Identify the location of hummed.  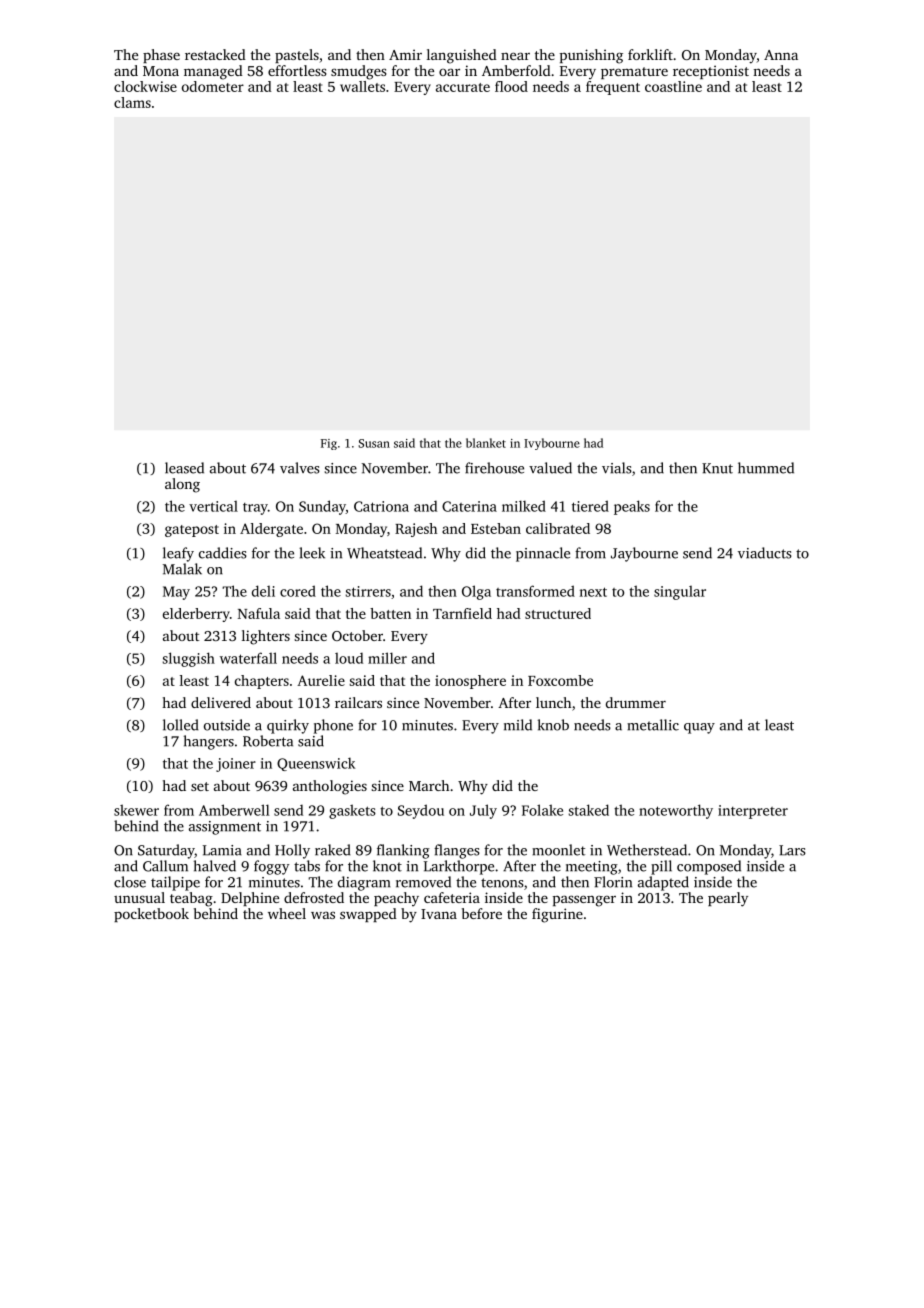
(766, 468).
